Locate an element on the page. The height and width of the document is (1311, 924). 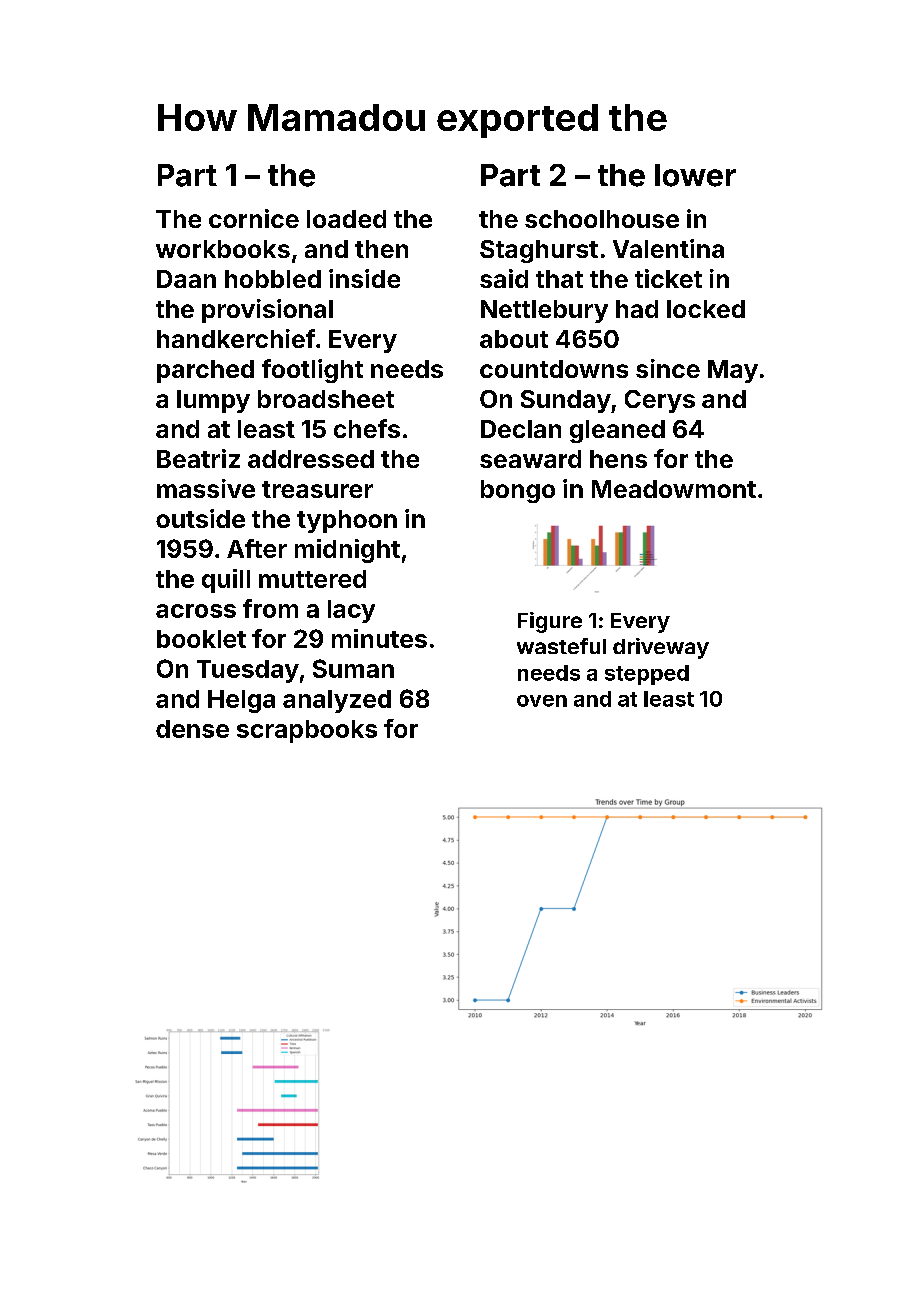
schoolhouse is located at coordinates (602, 219).
